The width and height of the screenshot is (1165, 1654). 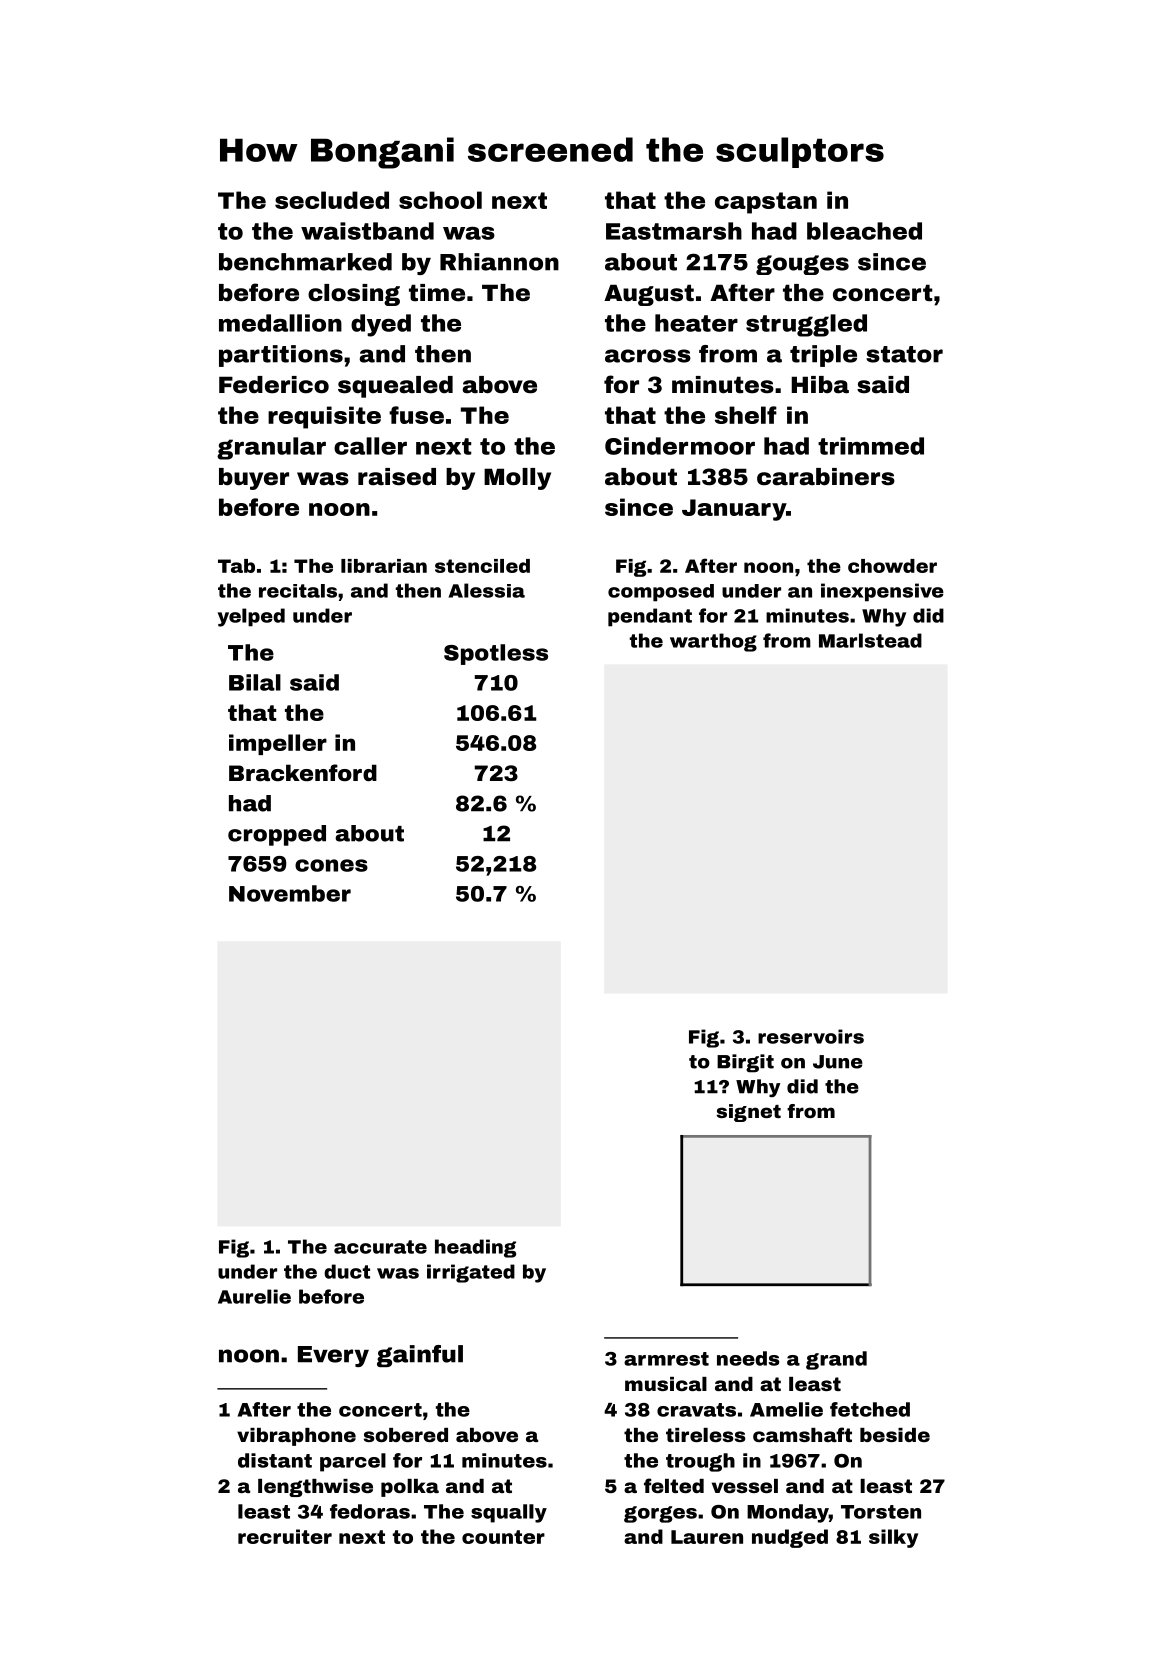 What do you see at coordinates (285, 1536) in the screenshot?
I see `recruiter` at bounding box center [285, 1536].
